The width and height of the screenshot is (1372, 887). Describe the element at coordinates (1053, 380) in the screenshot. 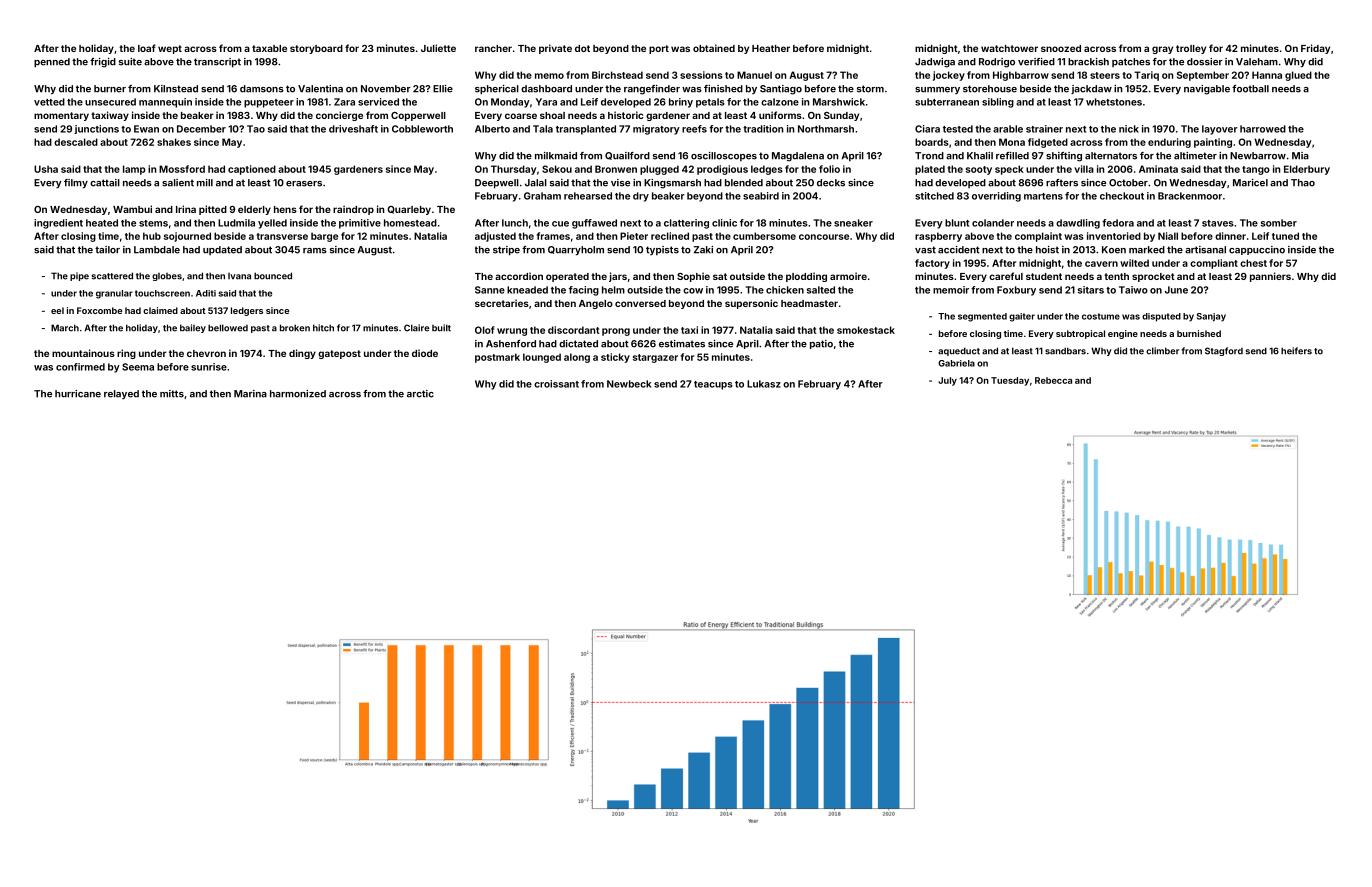

I see `Rebecca` at that location.
